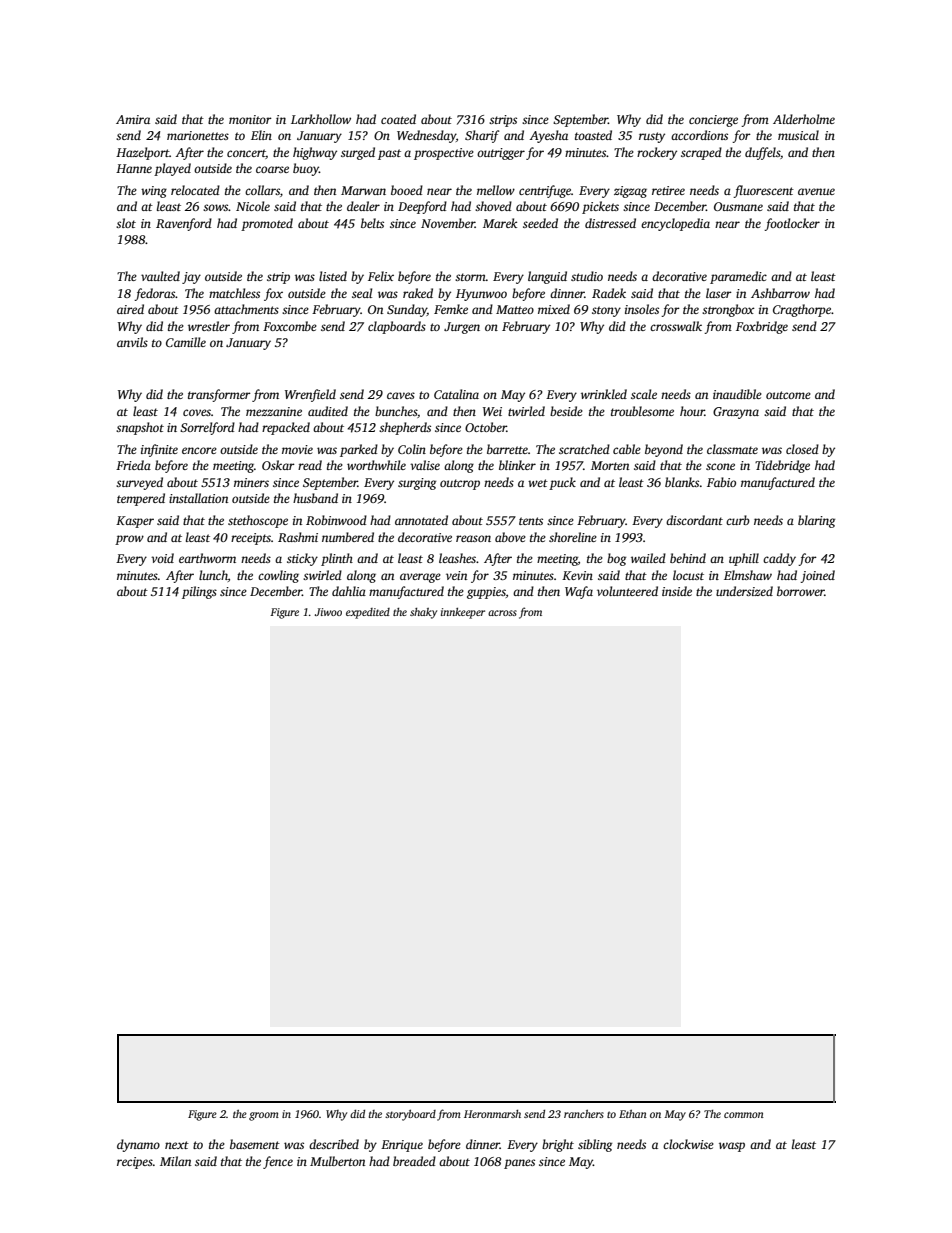 This screenshot has height=1233, width=952. What do you see at coordinates (492, 1114) in the screenshot?
I see `Heronmarsh` at bounding box center [492, 1114].
